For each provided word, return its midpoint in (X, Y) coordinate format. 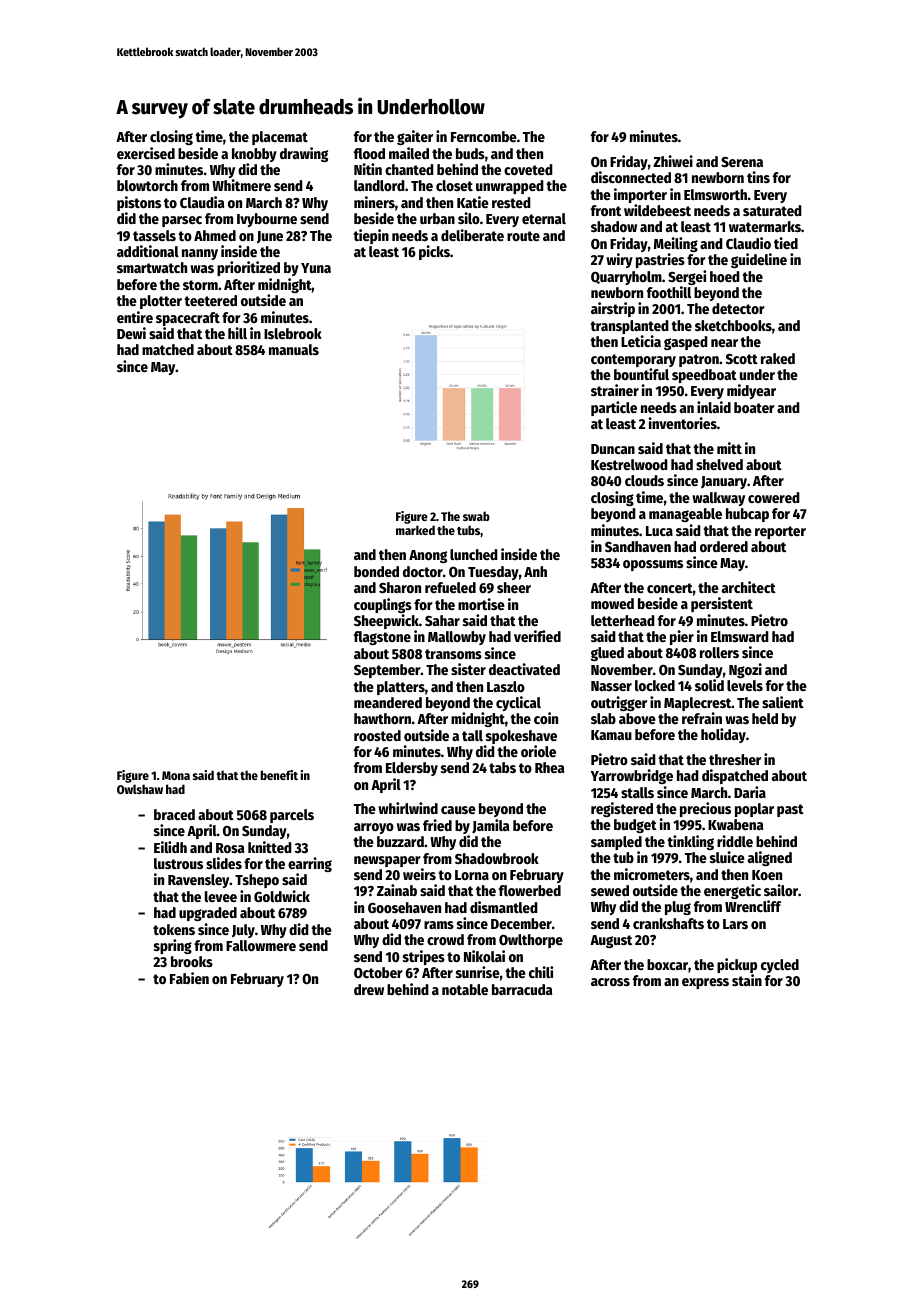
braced (174, 814)
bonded (376, 571)
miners (374, 202)
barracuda (522, 989)
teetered (210, 300)
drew (369, 989)
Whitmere (241, 185)
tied (786, 243)
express (705, 983)
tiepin (371, 236)
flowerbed (530, 890)
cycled (780, 966)
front (606, 210)
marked (415, 530)
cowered (774, 497)
